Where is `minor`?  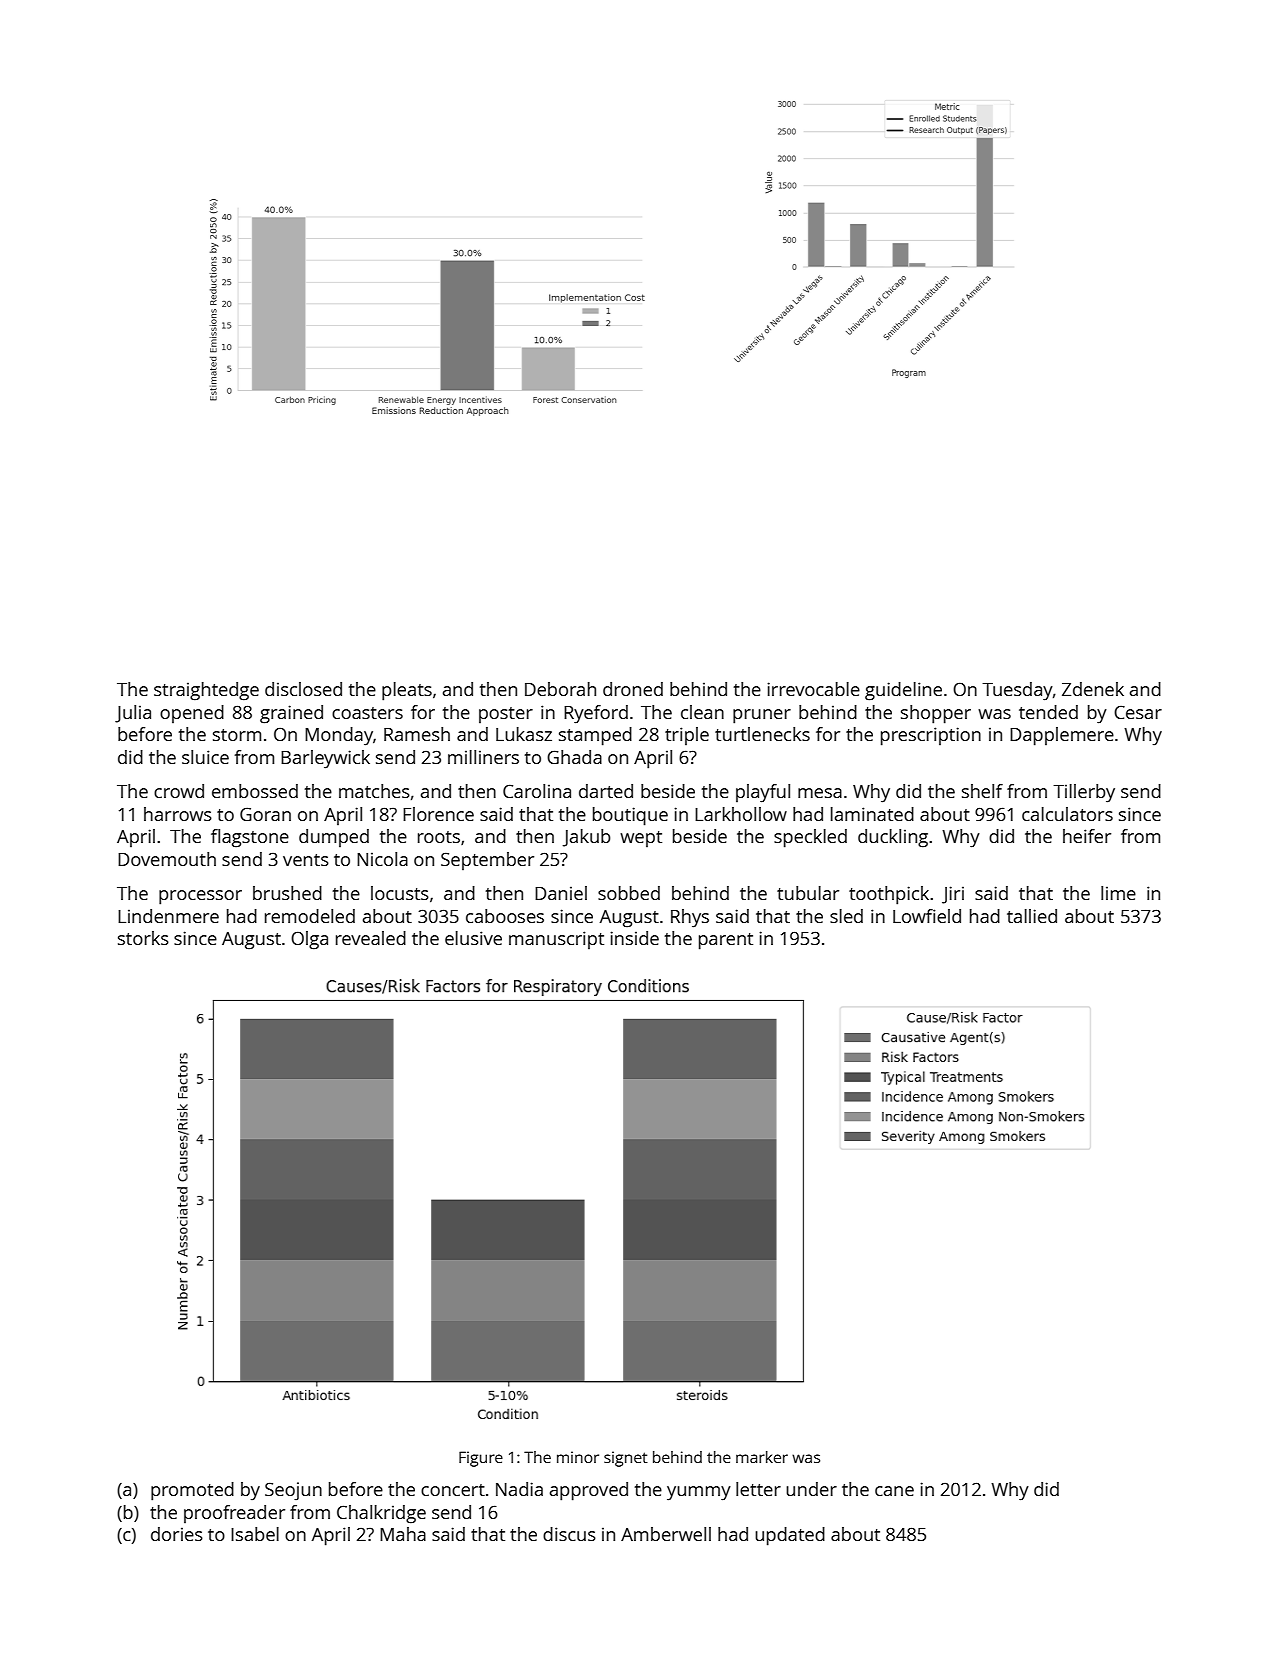 minor is located at coordinates (578, 1457).
